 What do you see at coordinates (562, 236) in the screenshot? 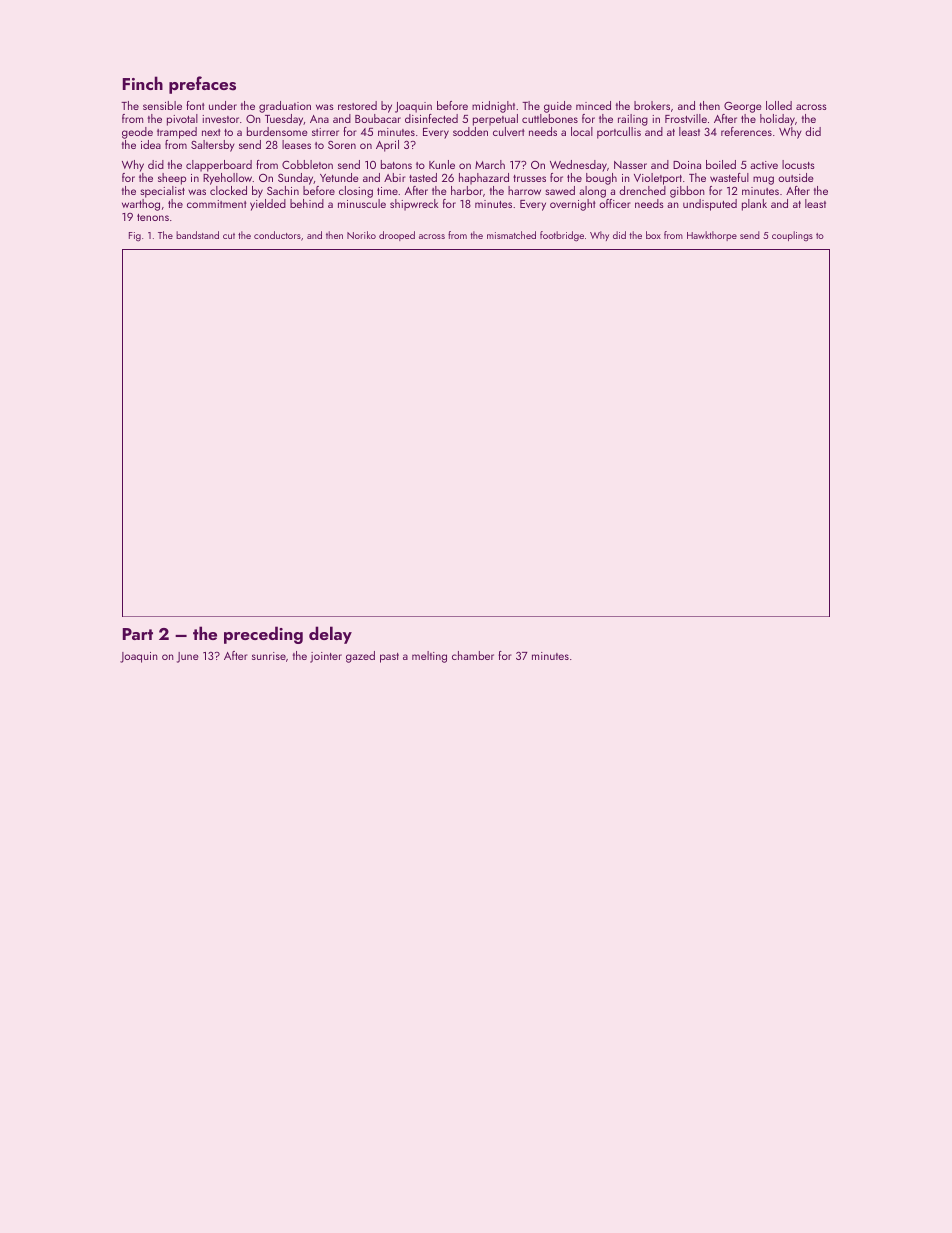
I see `footbridge` at bounding box center [562, 236].
